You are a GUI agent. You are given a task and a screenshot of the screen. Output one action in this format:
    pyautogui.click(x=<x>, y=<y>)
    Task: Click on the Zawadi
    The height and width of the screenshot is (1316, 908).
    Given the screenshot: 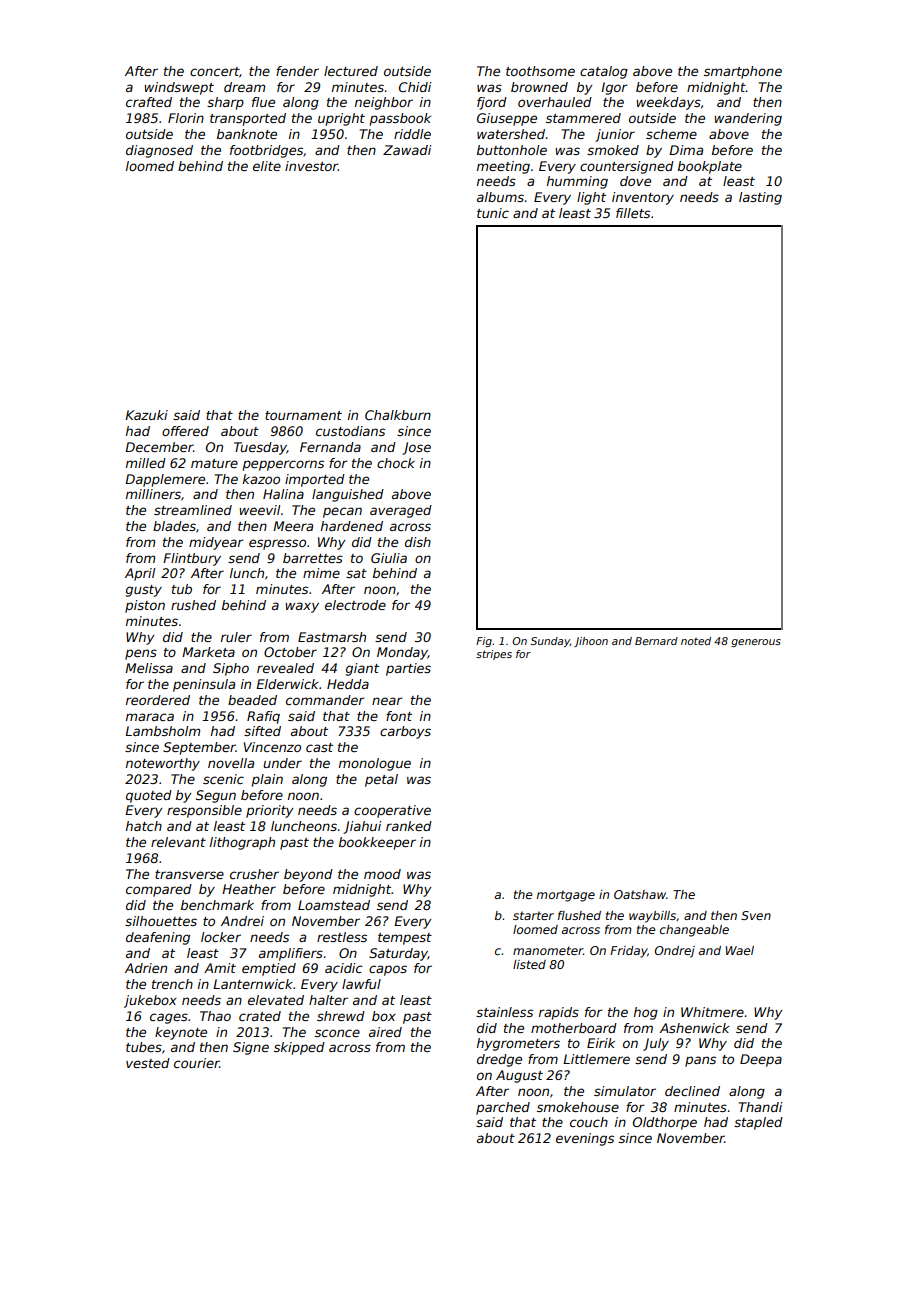 What is the action you would take?
    pyautogui.click(x=407, y=150)
